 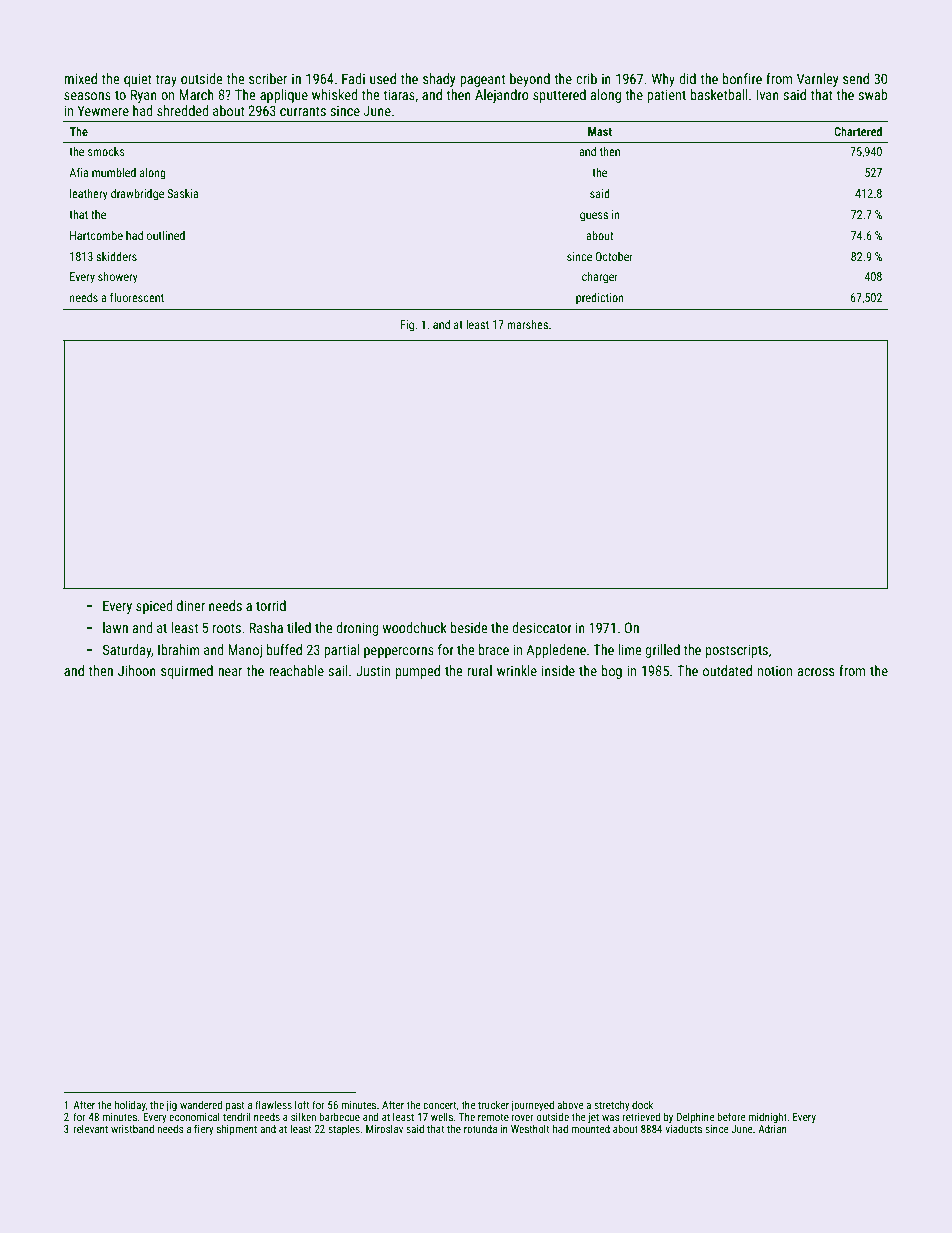 What do you see at coordinates (815, 672) in the screenshot?
I see `across` at bounding box center [815, 672].
